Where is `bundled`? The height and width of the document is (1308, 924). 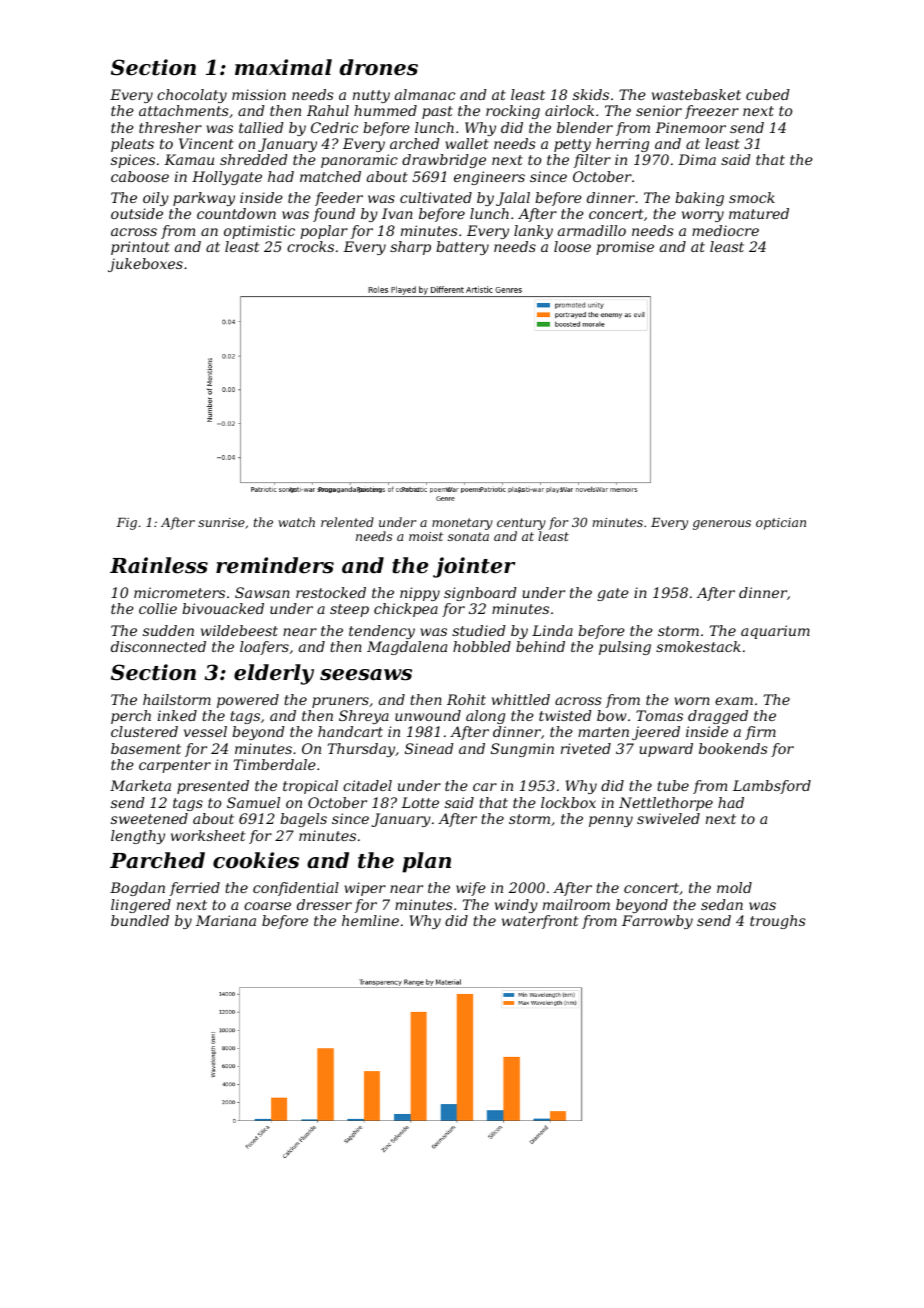
bundled is located at coordinates (140, 920).
